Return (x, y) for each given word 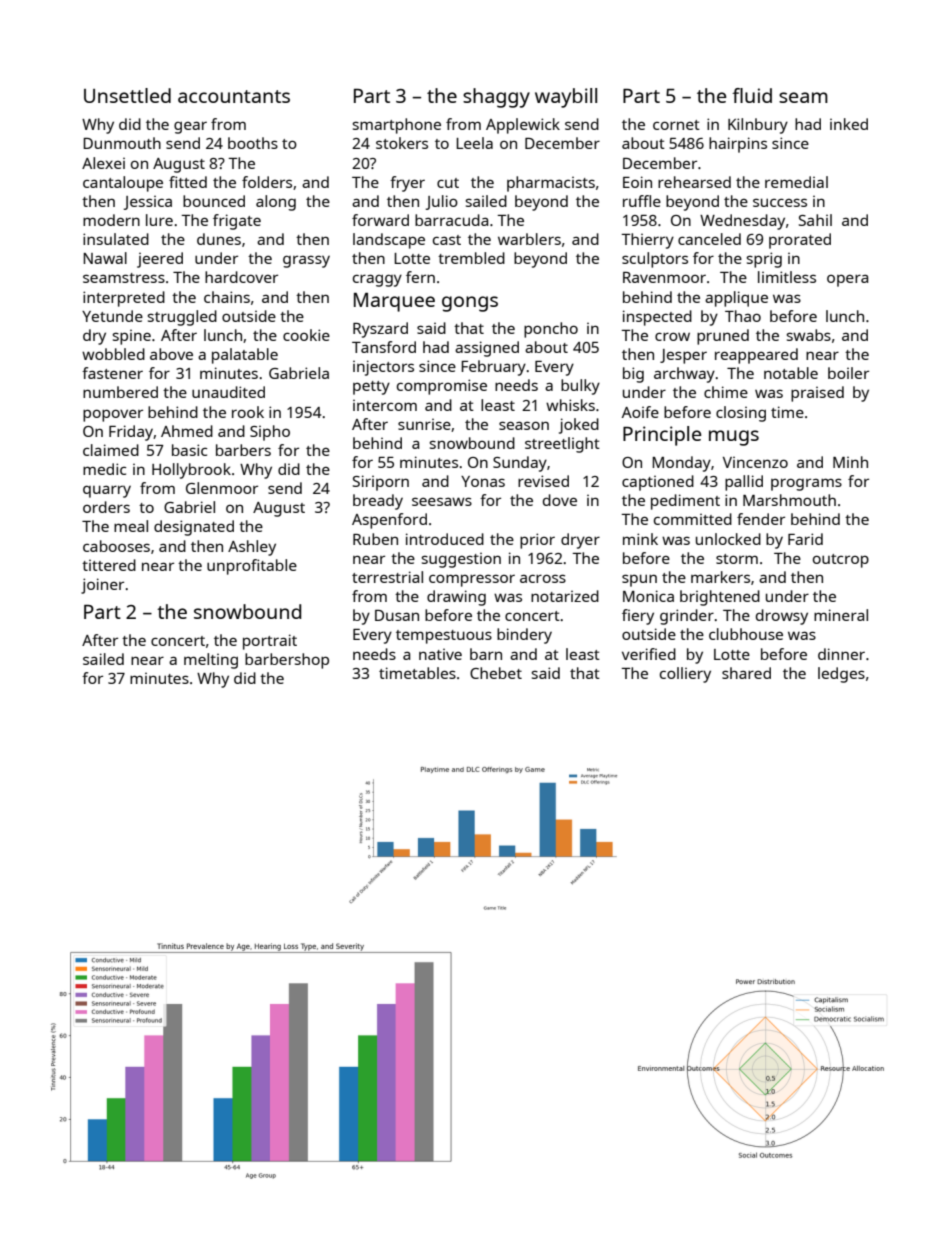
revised (543, 481)
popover (113, 415)
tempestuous (444, 637)
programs (806, 484)
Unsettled (127, 95)
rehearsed (694, 182)
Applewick (523, 126)
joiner (102, 586)
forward (380, 220)
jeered (160, 260)
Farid (805, 539)
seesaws (442, 501)
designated (194, 528)
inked (849, 124)
